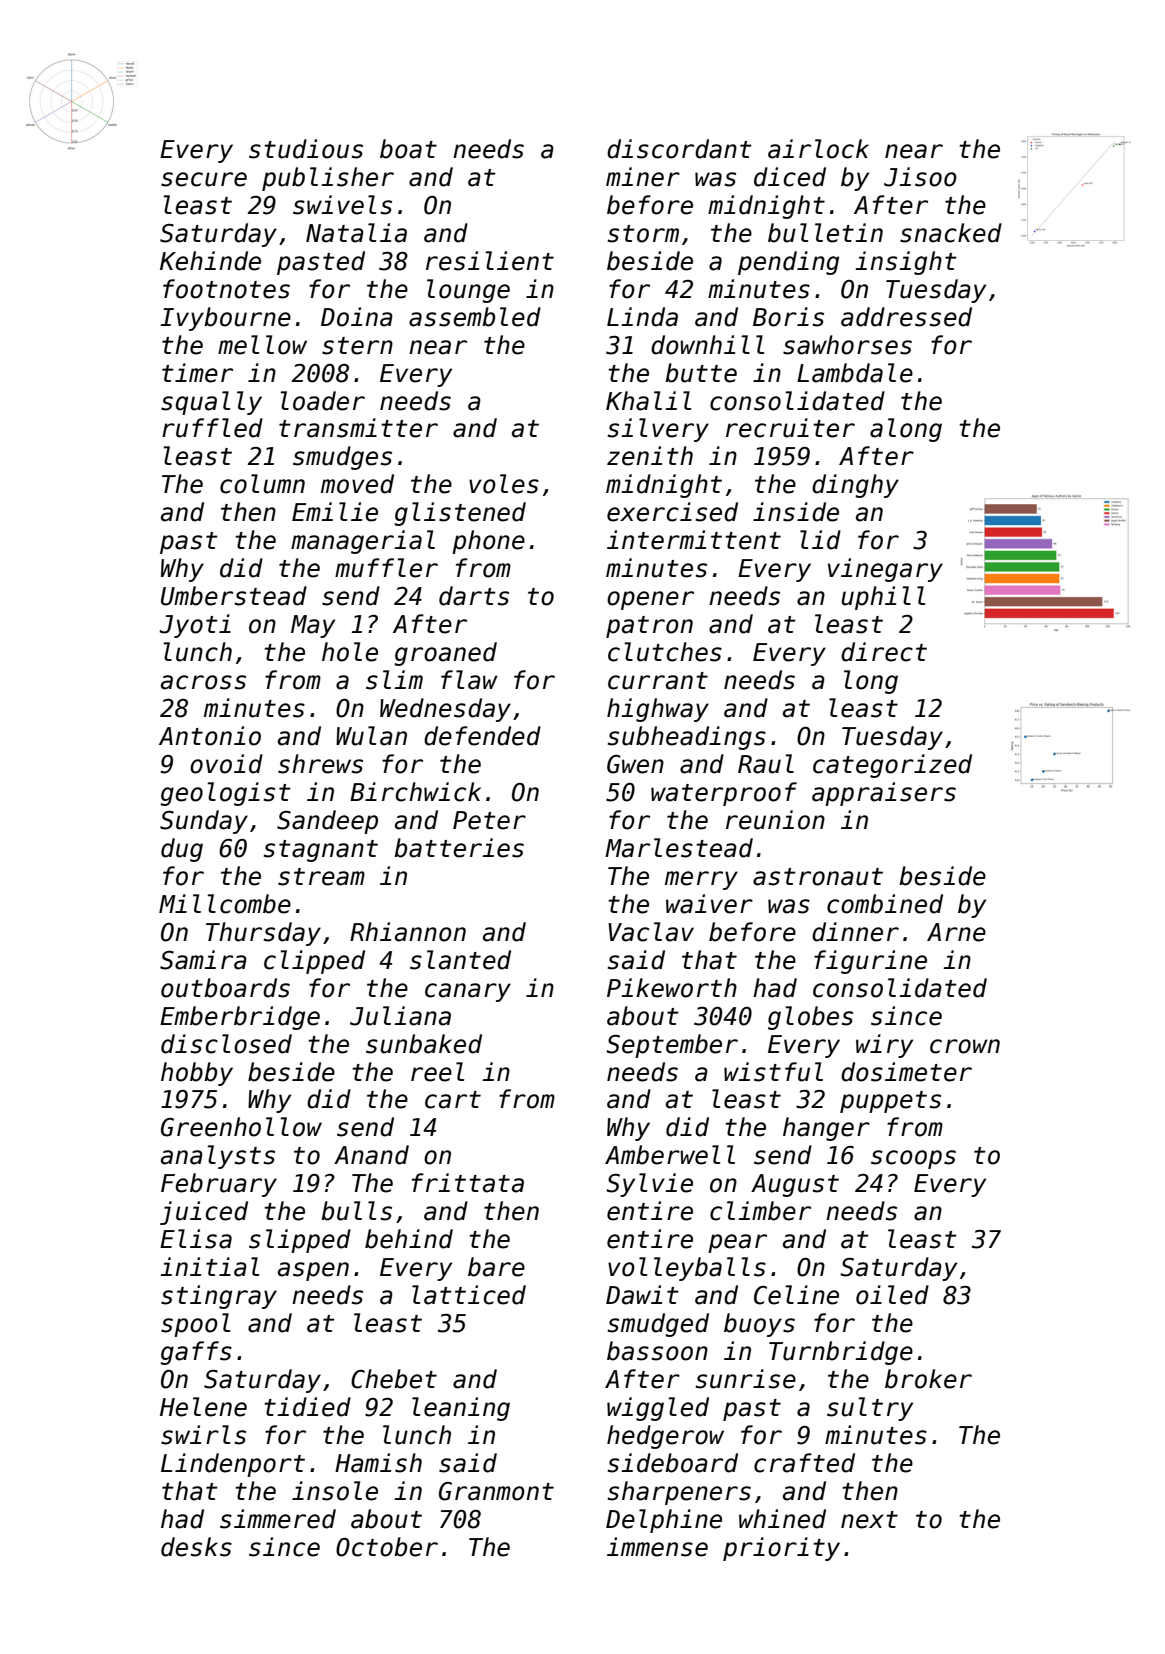 The image size is (1165, 1654). I want to click on dinner, so click(855, 932).
